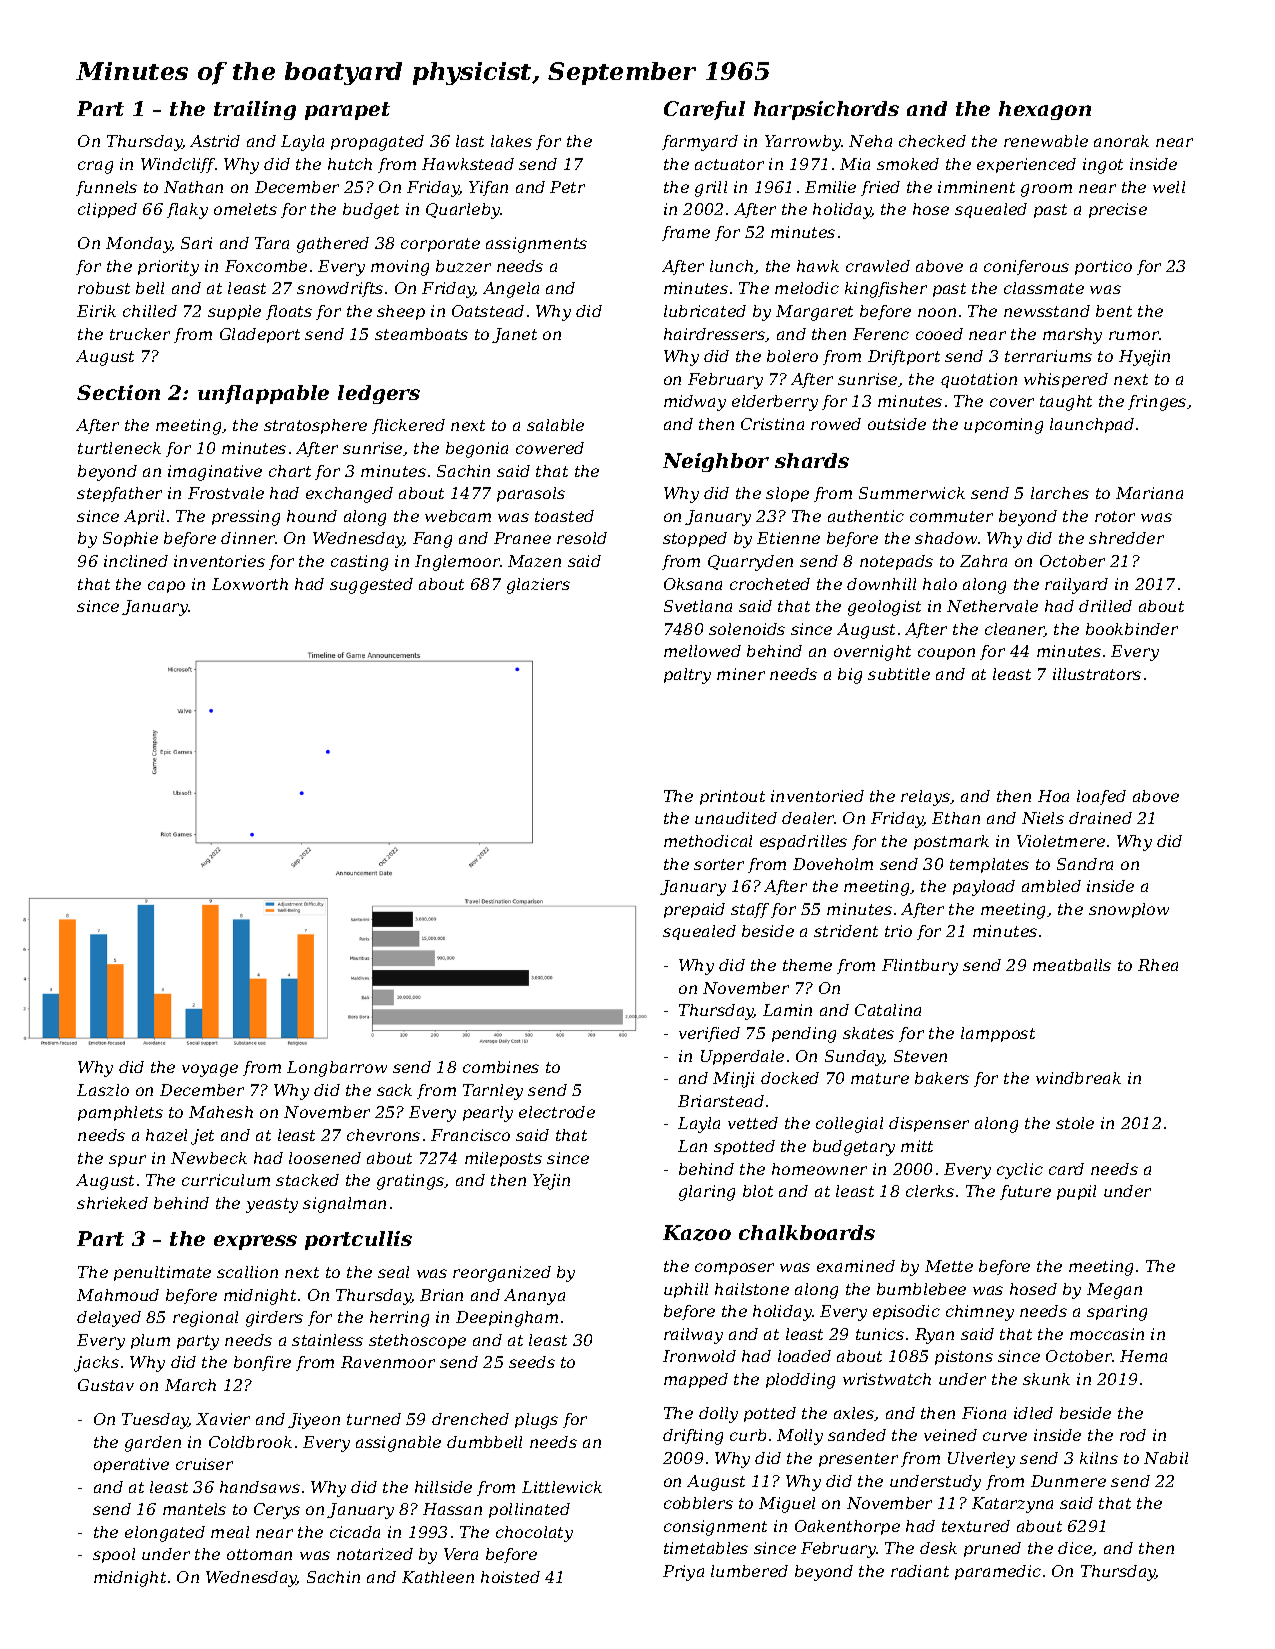 The image size is (1275, 1649). What do you see at coordinates (501, 1067) in the screenshot?
I see `combines` at bounding box center [501, 1067].
